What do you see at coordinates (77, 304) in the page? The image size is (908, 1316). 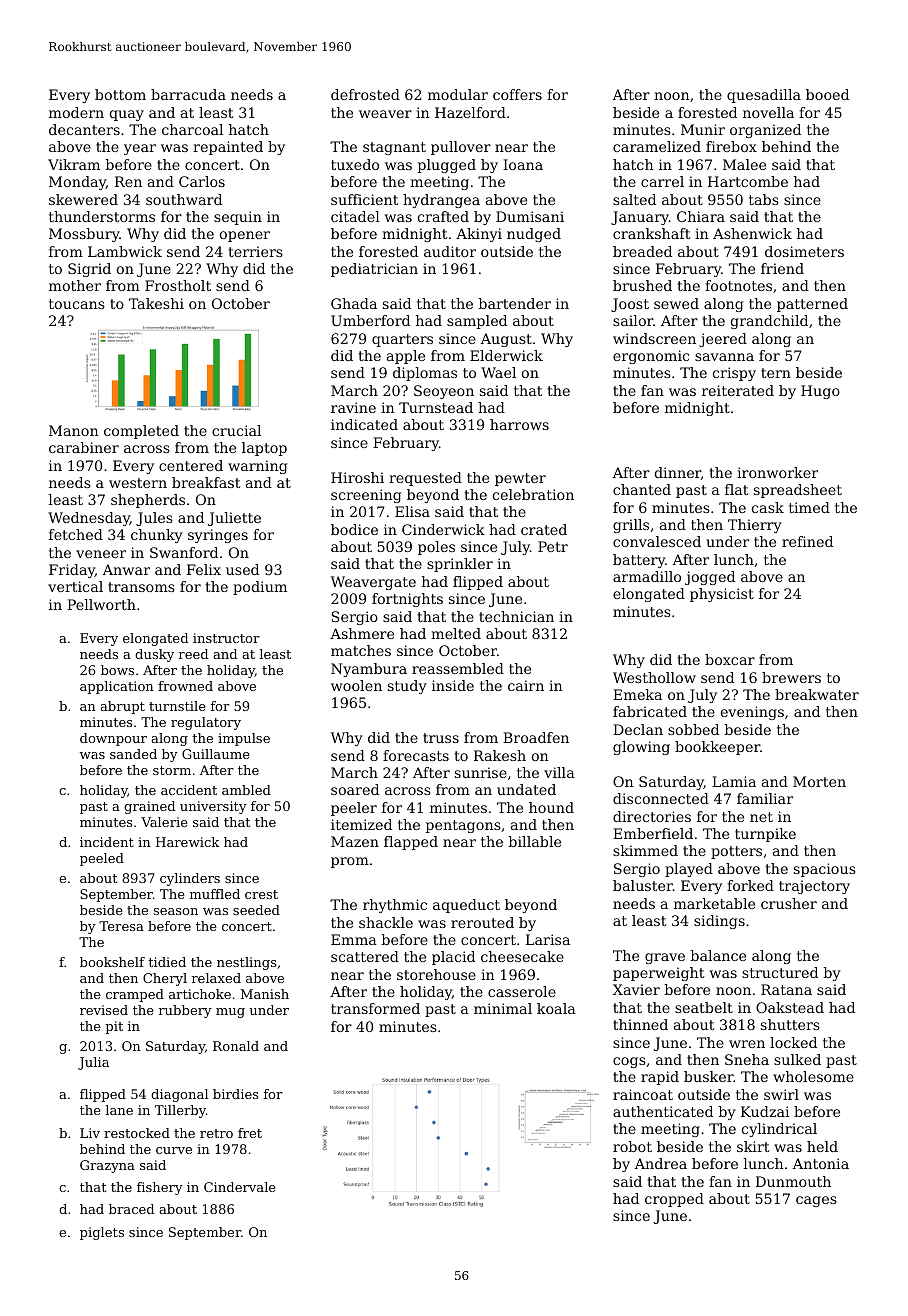 I see `toucans` at bounding box center [77, 304].
